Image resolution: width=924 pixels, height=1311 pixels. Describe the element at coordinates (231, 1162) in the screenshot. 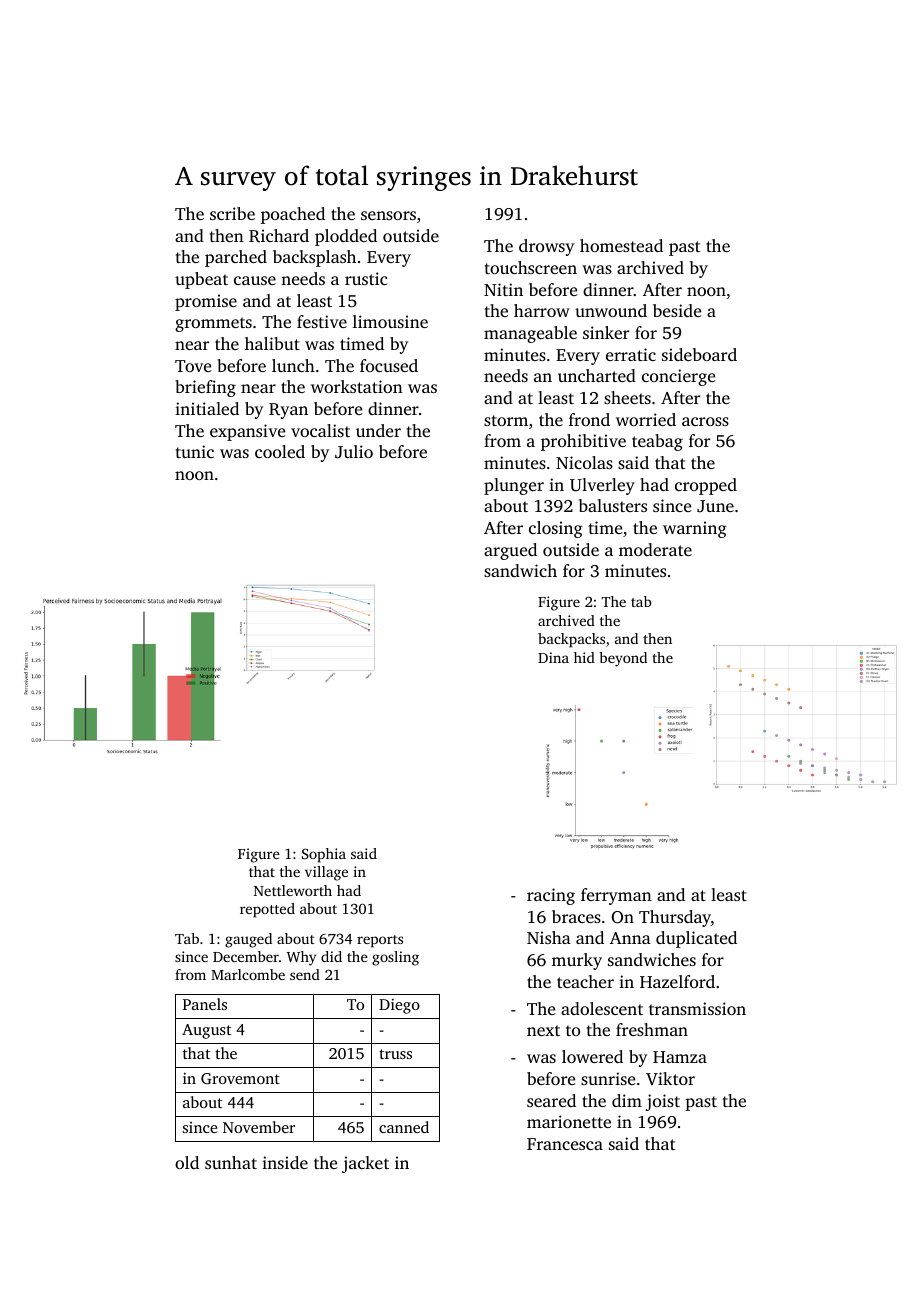

I see `sunhat` at that location.
